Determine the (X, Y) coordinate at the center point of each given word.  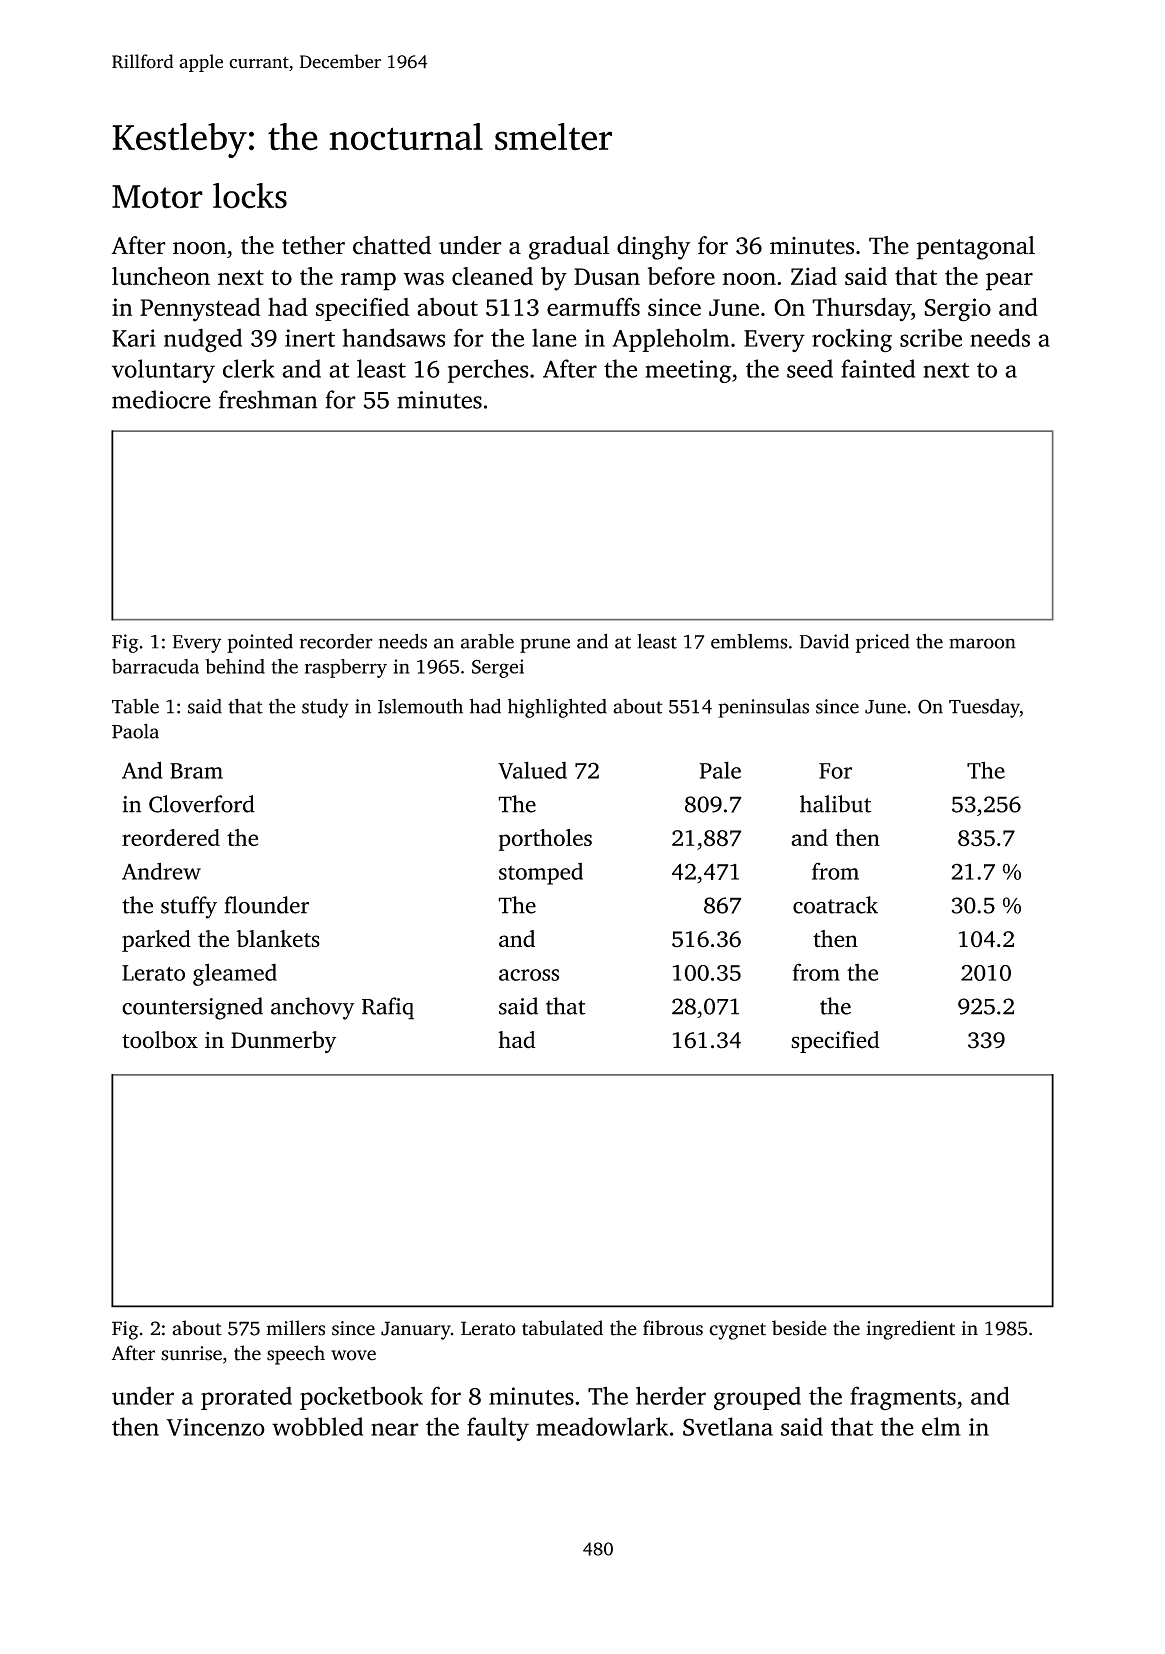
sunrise (191, 1353)
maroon (982, 643)
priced (883, 643)
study (325, 708)
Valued (532, 770)
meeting (688, 371)
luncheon (161, 276)
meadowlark (602, 1426)
